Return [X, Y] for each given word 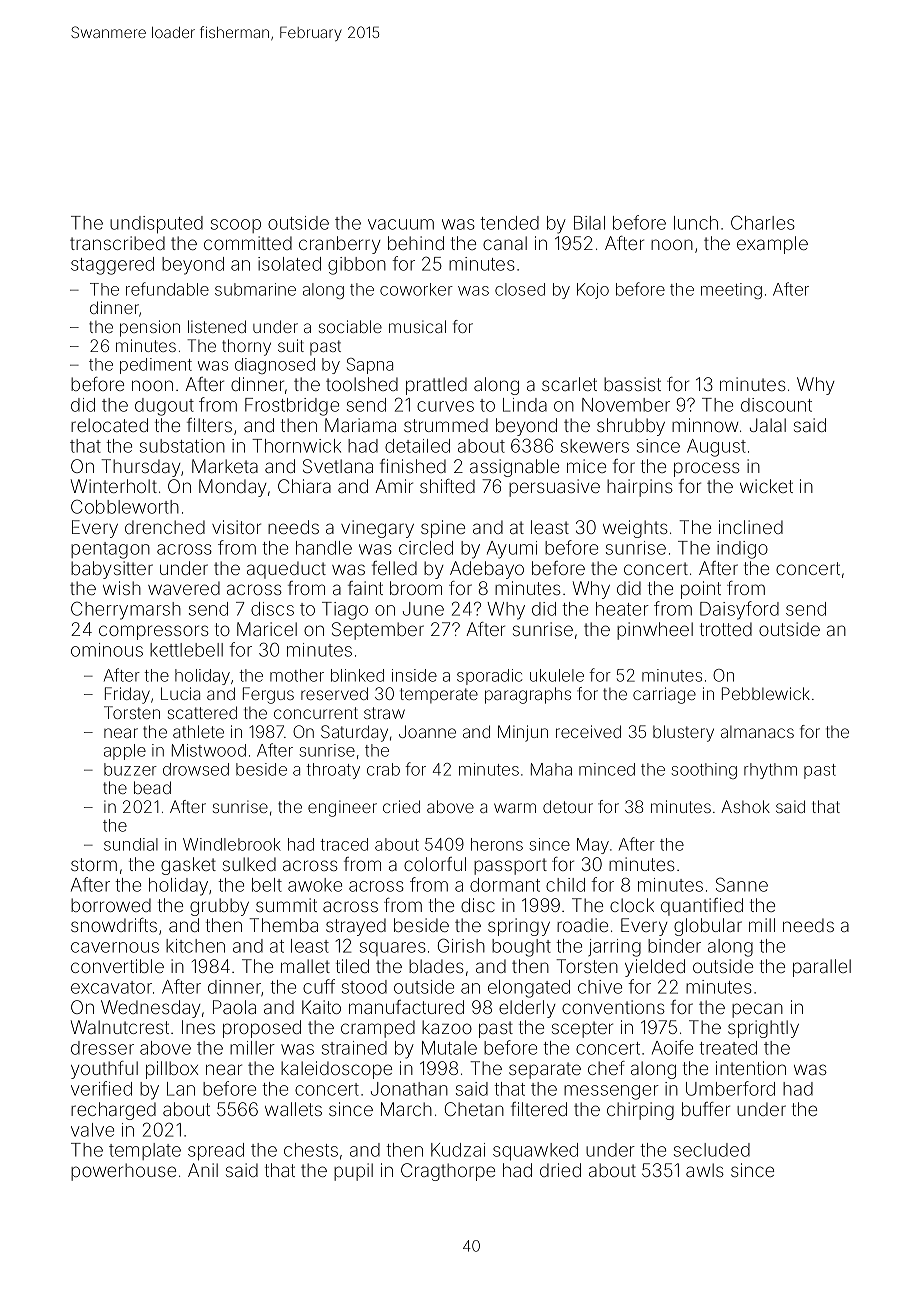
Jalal [768, 425]
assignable [514, 468]
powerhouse [123, 1172]
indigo [742, 550]
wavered [184, 588]
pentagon [110, 550]
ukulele [557, 675]
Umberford [730, 1088]
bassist [632, 384]
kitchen [195, 946]
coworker [416, 289]
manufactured [406, 1007]
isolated [289, 264]
